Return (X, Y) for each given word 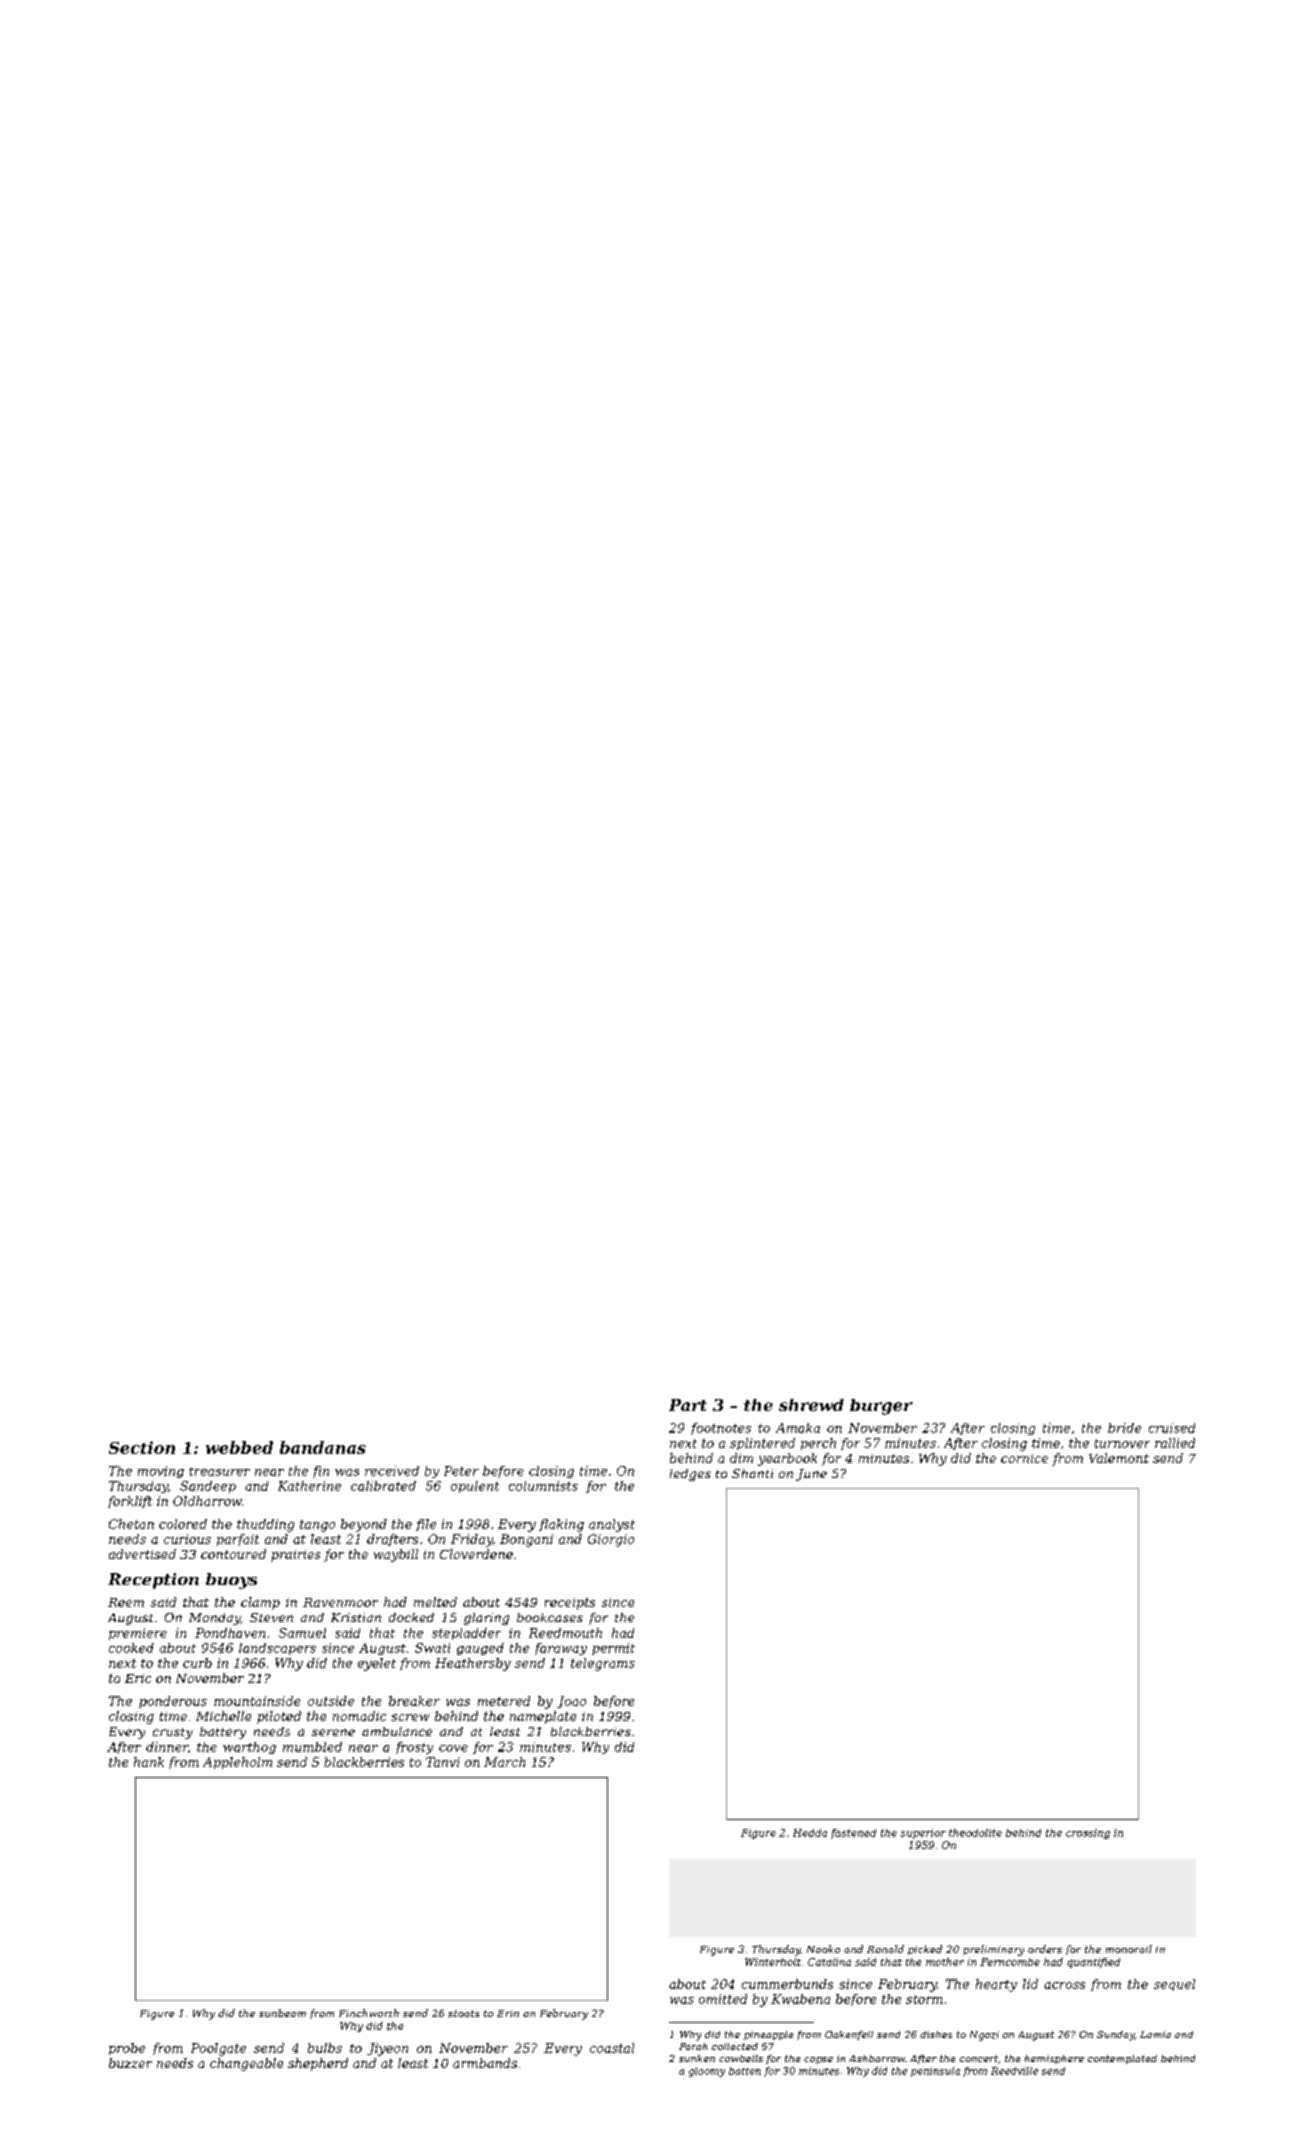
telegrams (603, 1664)
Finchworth (369, 2013)
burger (881, 1407)
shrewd (811, 1405)
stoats (463, 2013)
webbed (239, 1447)
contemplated (1122, 2059)
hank (149, 1762)
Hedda (810, 1833)
